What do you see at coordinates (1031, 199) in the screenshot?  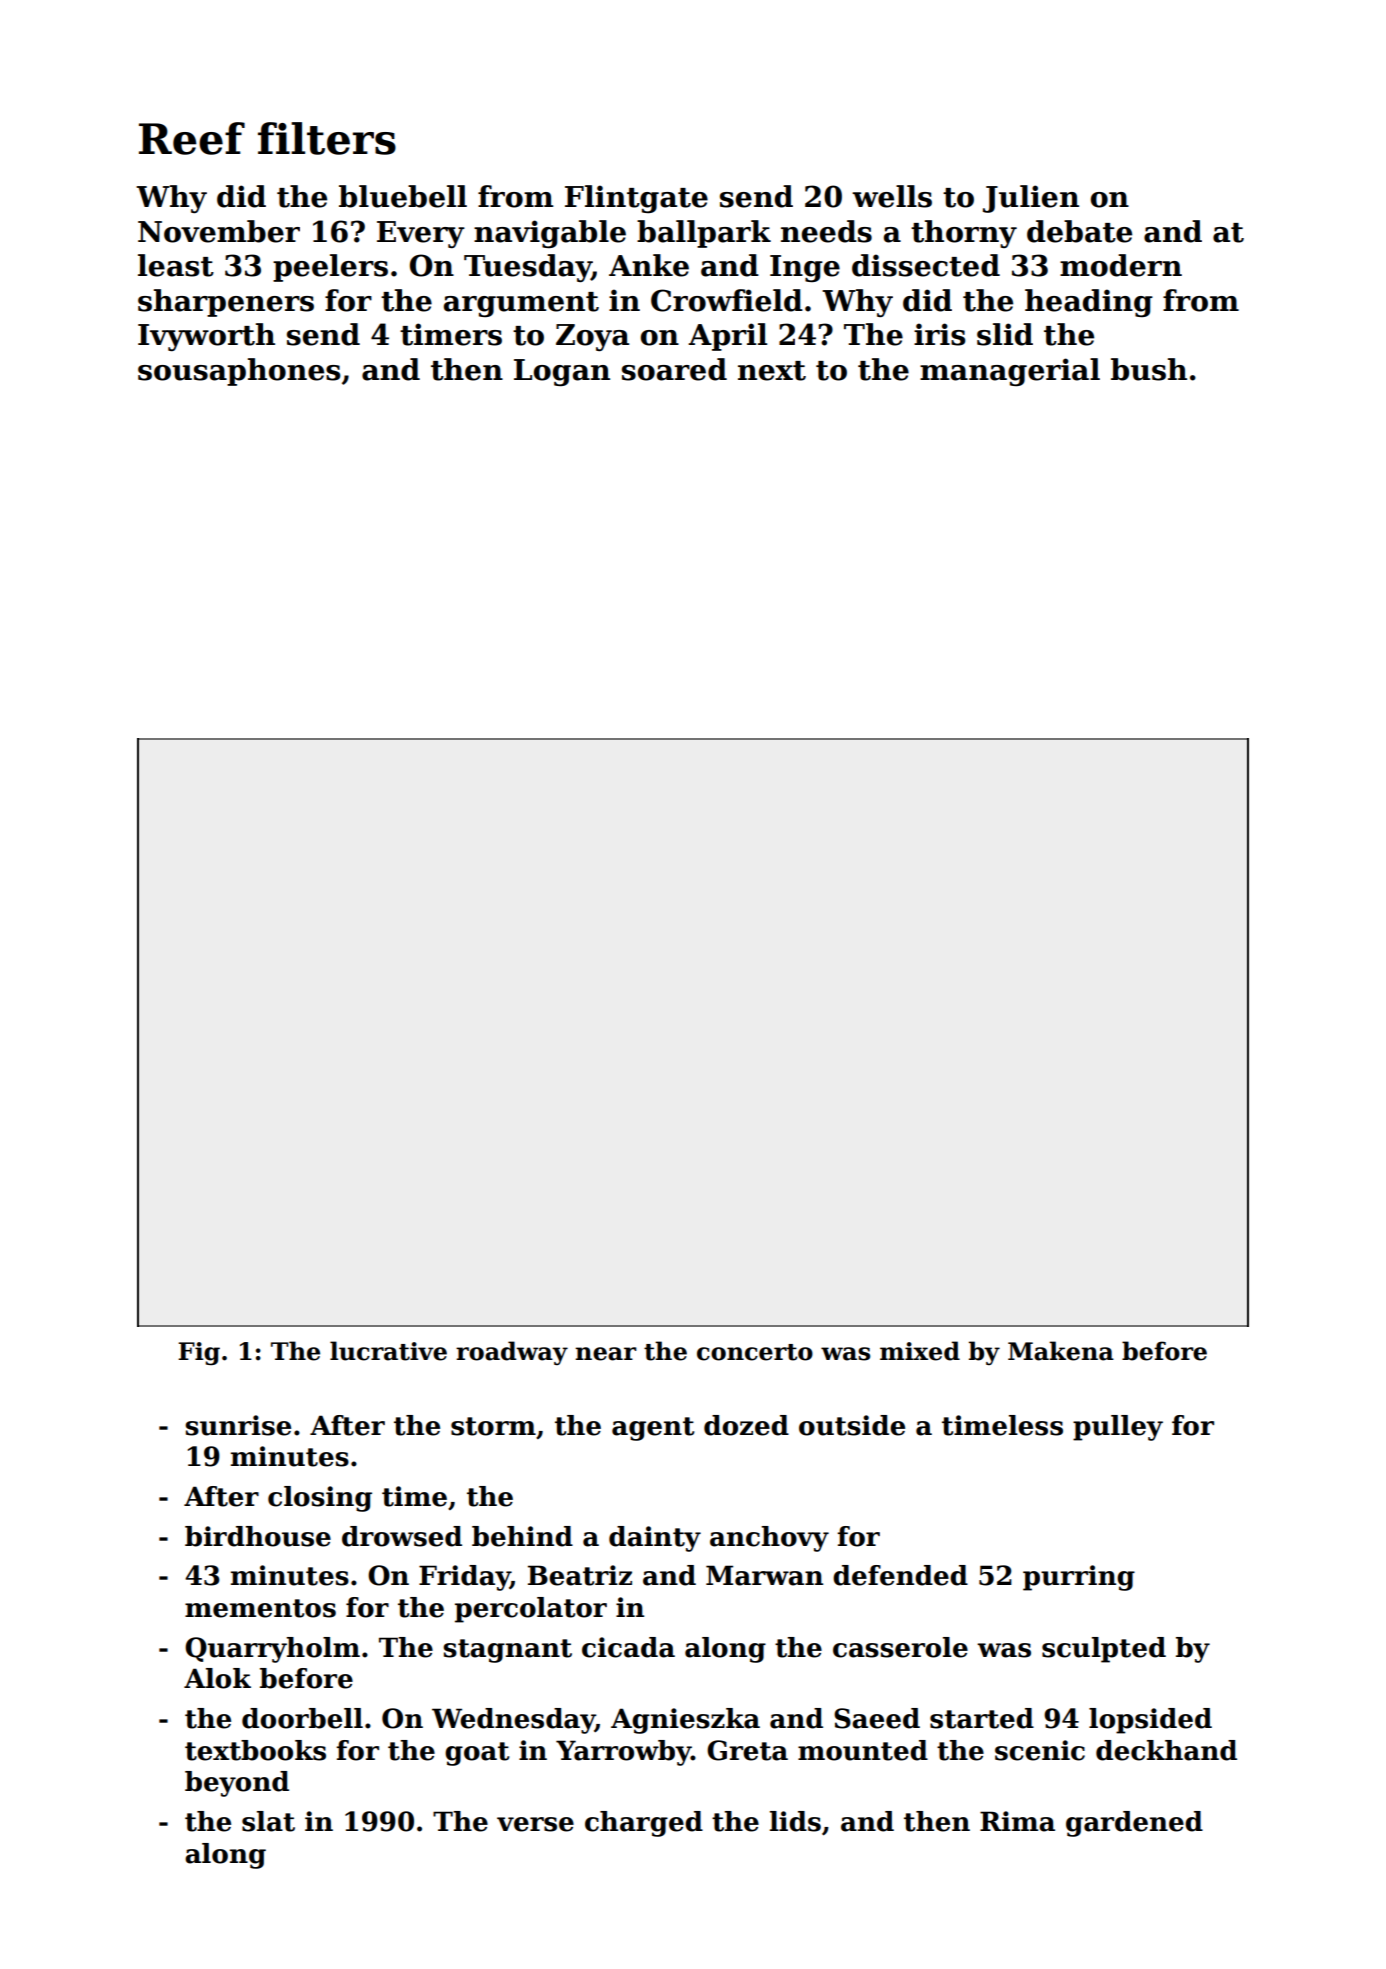 I see `Julien` at bounding box center [1031, 199].
